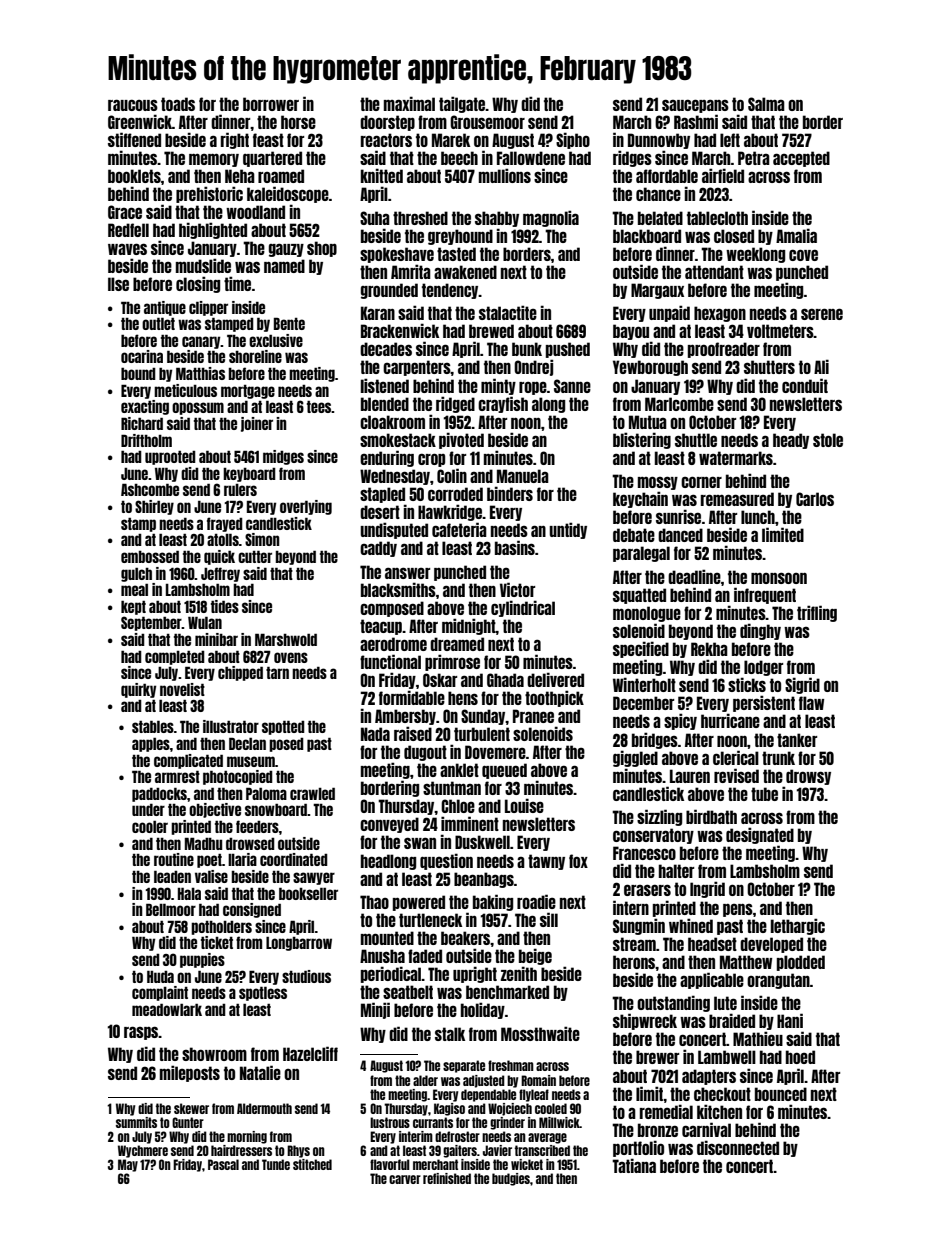 This image has height=1233, width=952. Describe the element at coordinates (190, 1073) in the image. I see `mileposts` at that location.
